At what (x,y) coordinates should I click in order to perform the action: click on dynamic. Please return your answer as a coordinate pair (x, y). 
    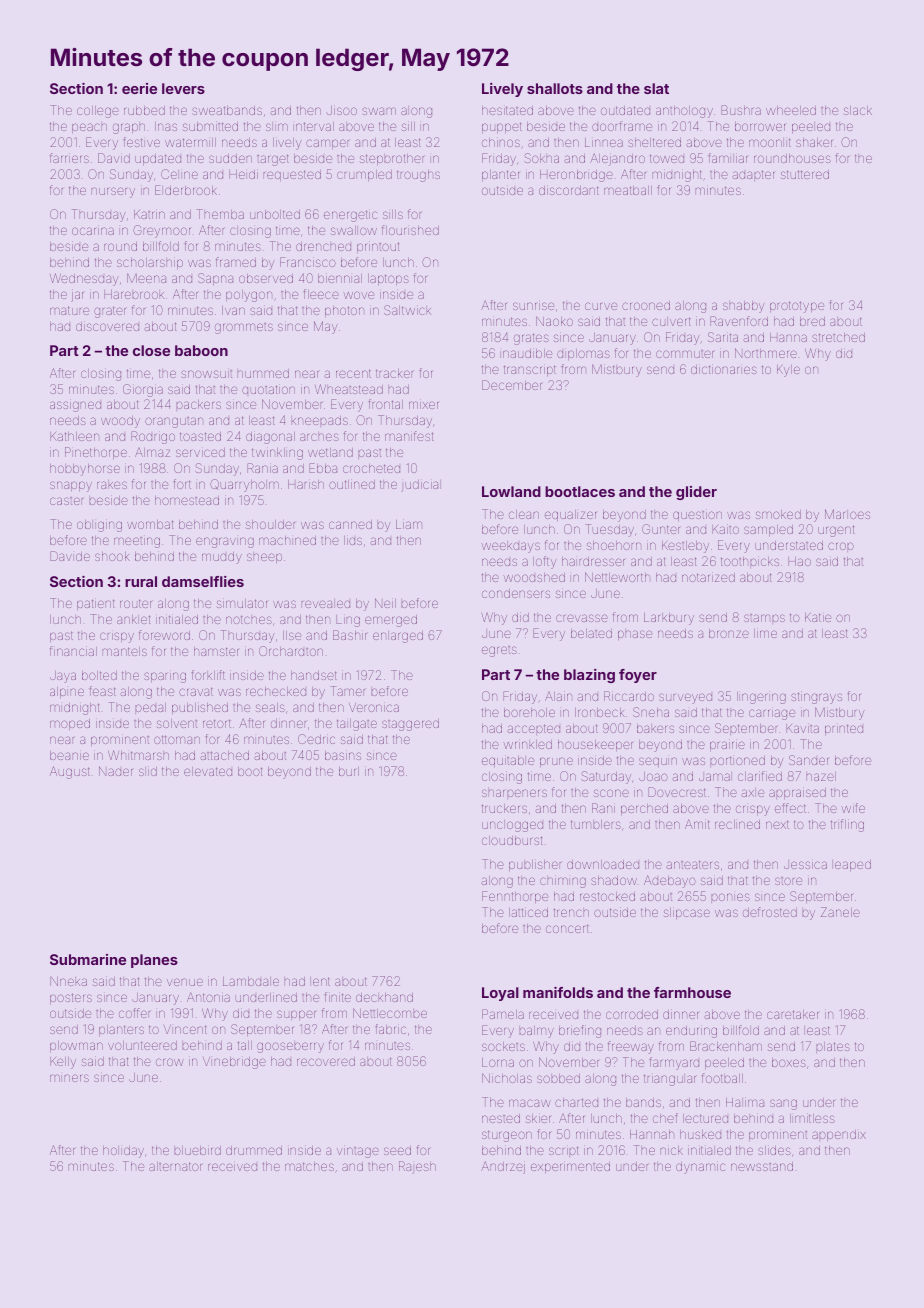
    Looking at the image, I should click on (700, 1168).
